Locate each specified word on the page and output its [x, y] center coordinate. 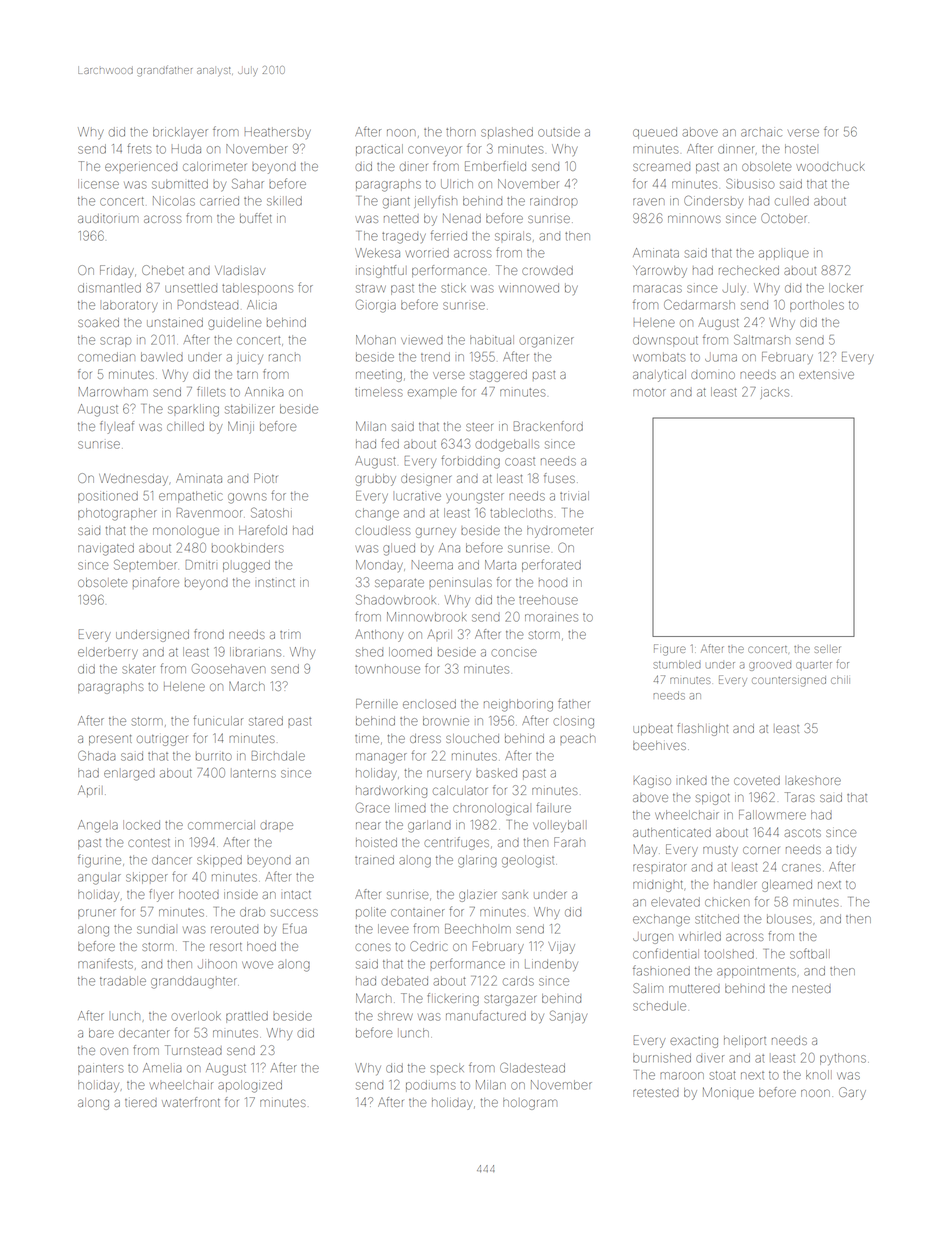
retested [656, 1093]
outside [559, 132]
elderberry [108, 653]
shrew [395, 1017]
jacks [775, 393]
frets [139, 148]
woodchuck [830, 166]
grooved [770, 666]
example [432, 393]
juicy [250, 359]
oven [114, 1051]
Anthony [379, 636]
